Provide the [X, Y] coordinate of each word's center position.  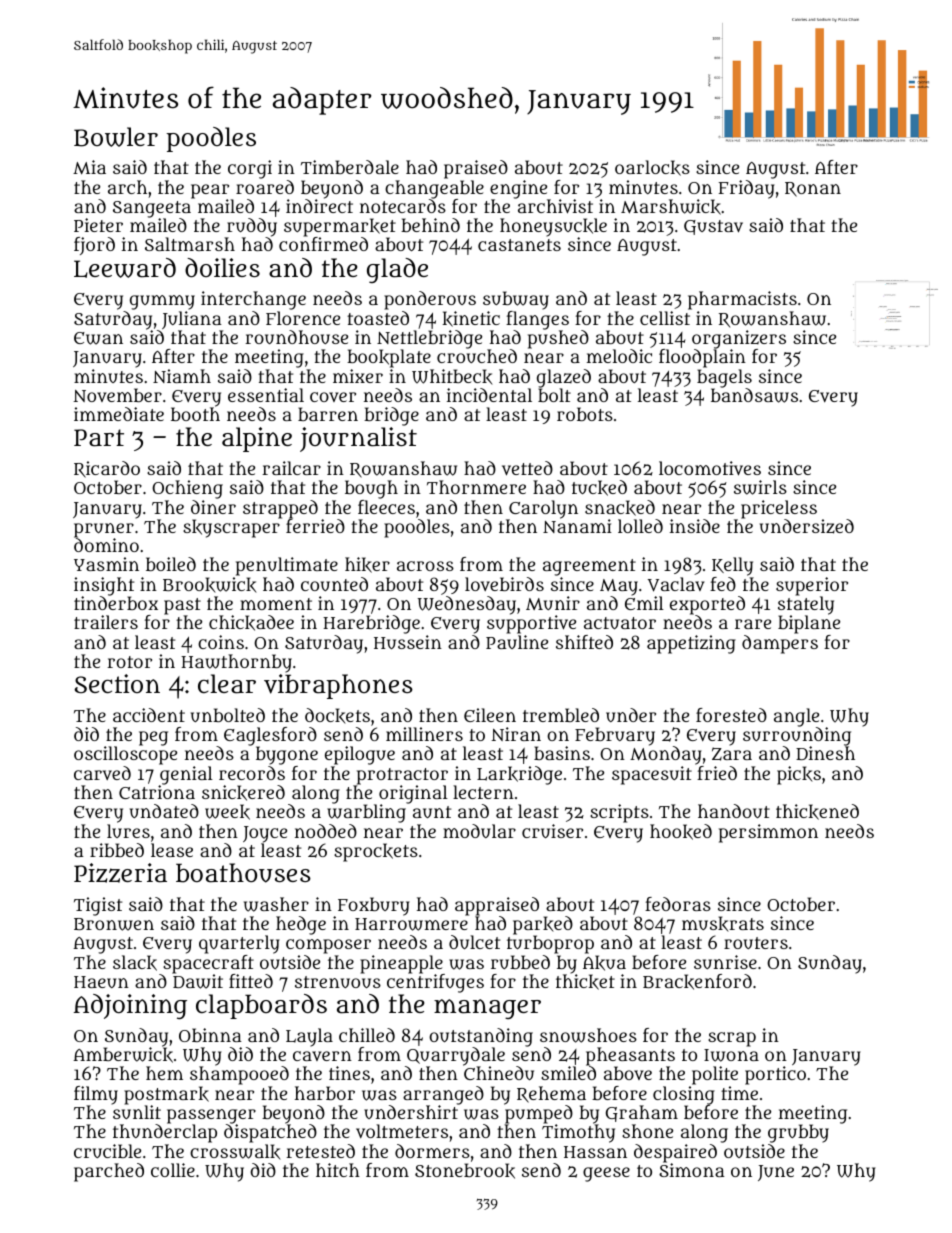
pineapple [401, 964]
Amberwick [123, 1055]
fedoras [678, 904]
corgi [250, 169]
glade [397, 270]
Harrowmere [411, 924]
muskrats [723, 924]
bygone [287, 756]
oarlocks [652, 168]
